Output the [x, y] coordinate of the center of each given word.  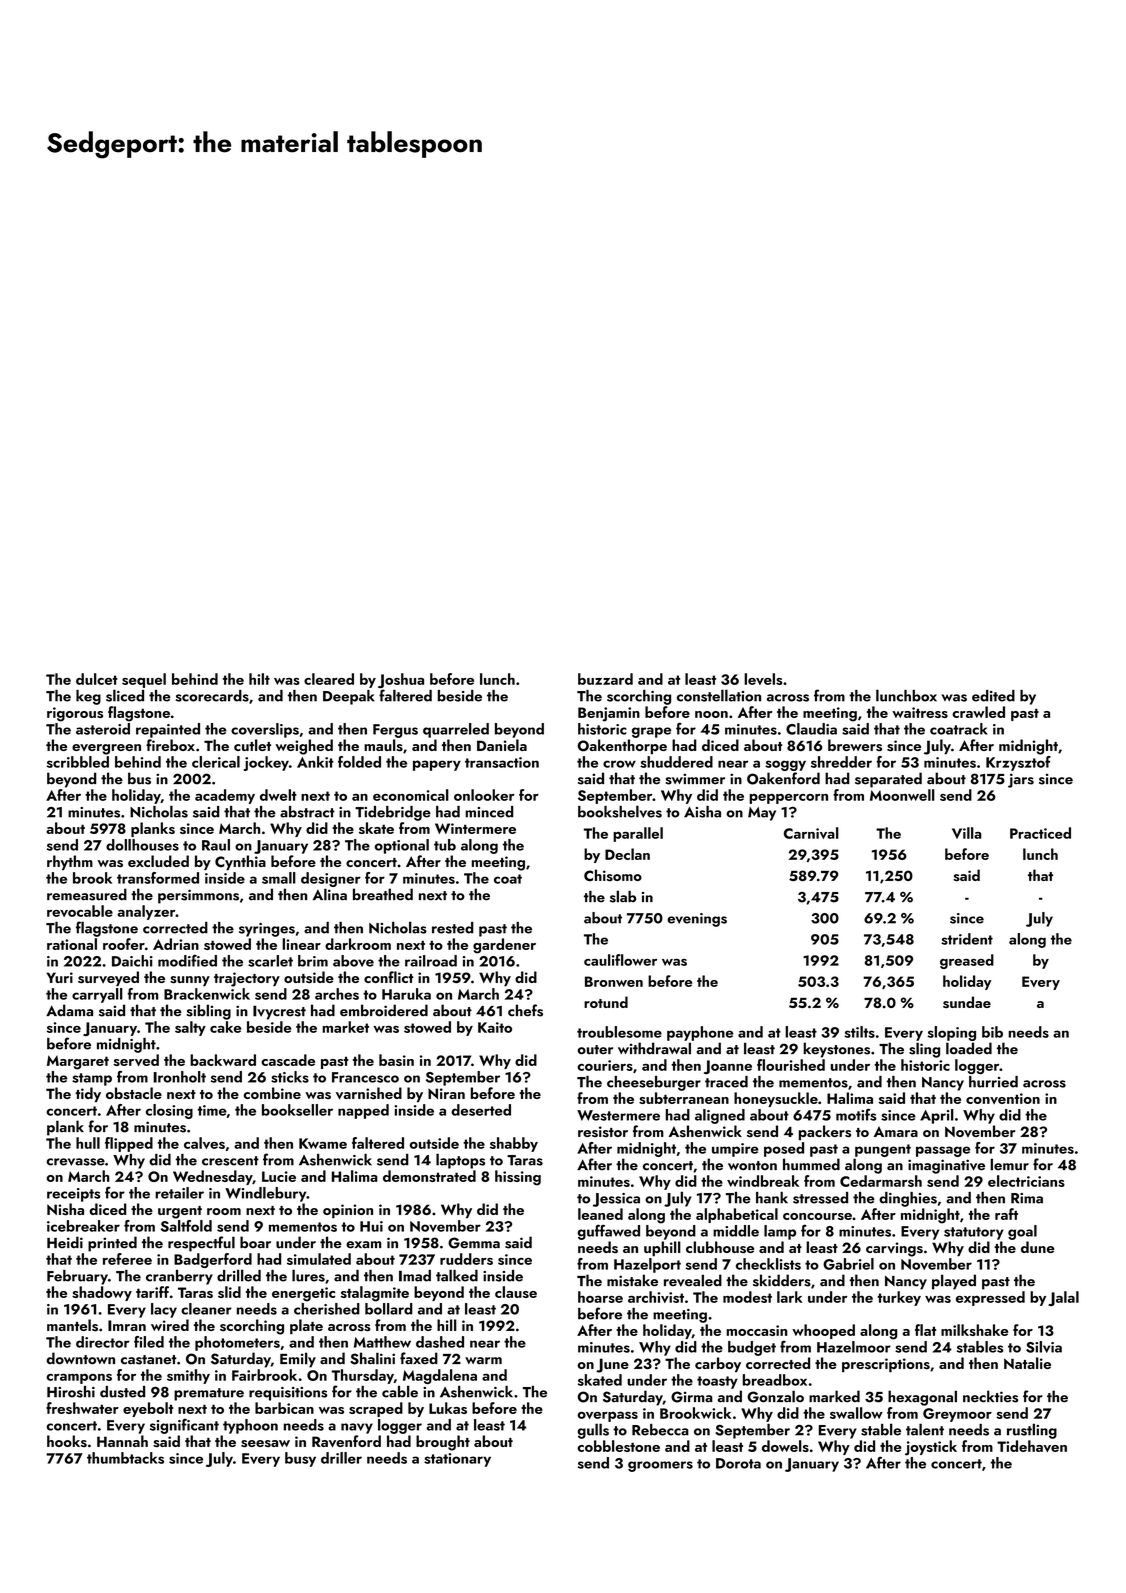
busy [300, 1459]
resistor [603, 1132]
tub [445, 845]
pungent [883, 1150]
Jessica [616, 1200]
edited [993, 696]
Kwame [323, 1143]
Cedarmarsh [881, 1181]
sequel [144, 680]
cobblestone [618, 1446]
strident [967, 939]
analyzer [146, 912]
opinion [348, 1211]
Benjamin [609, 714]
